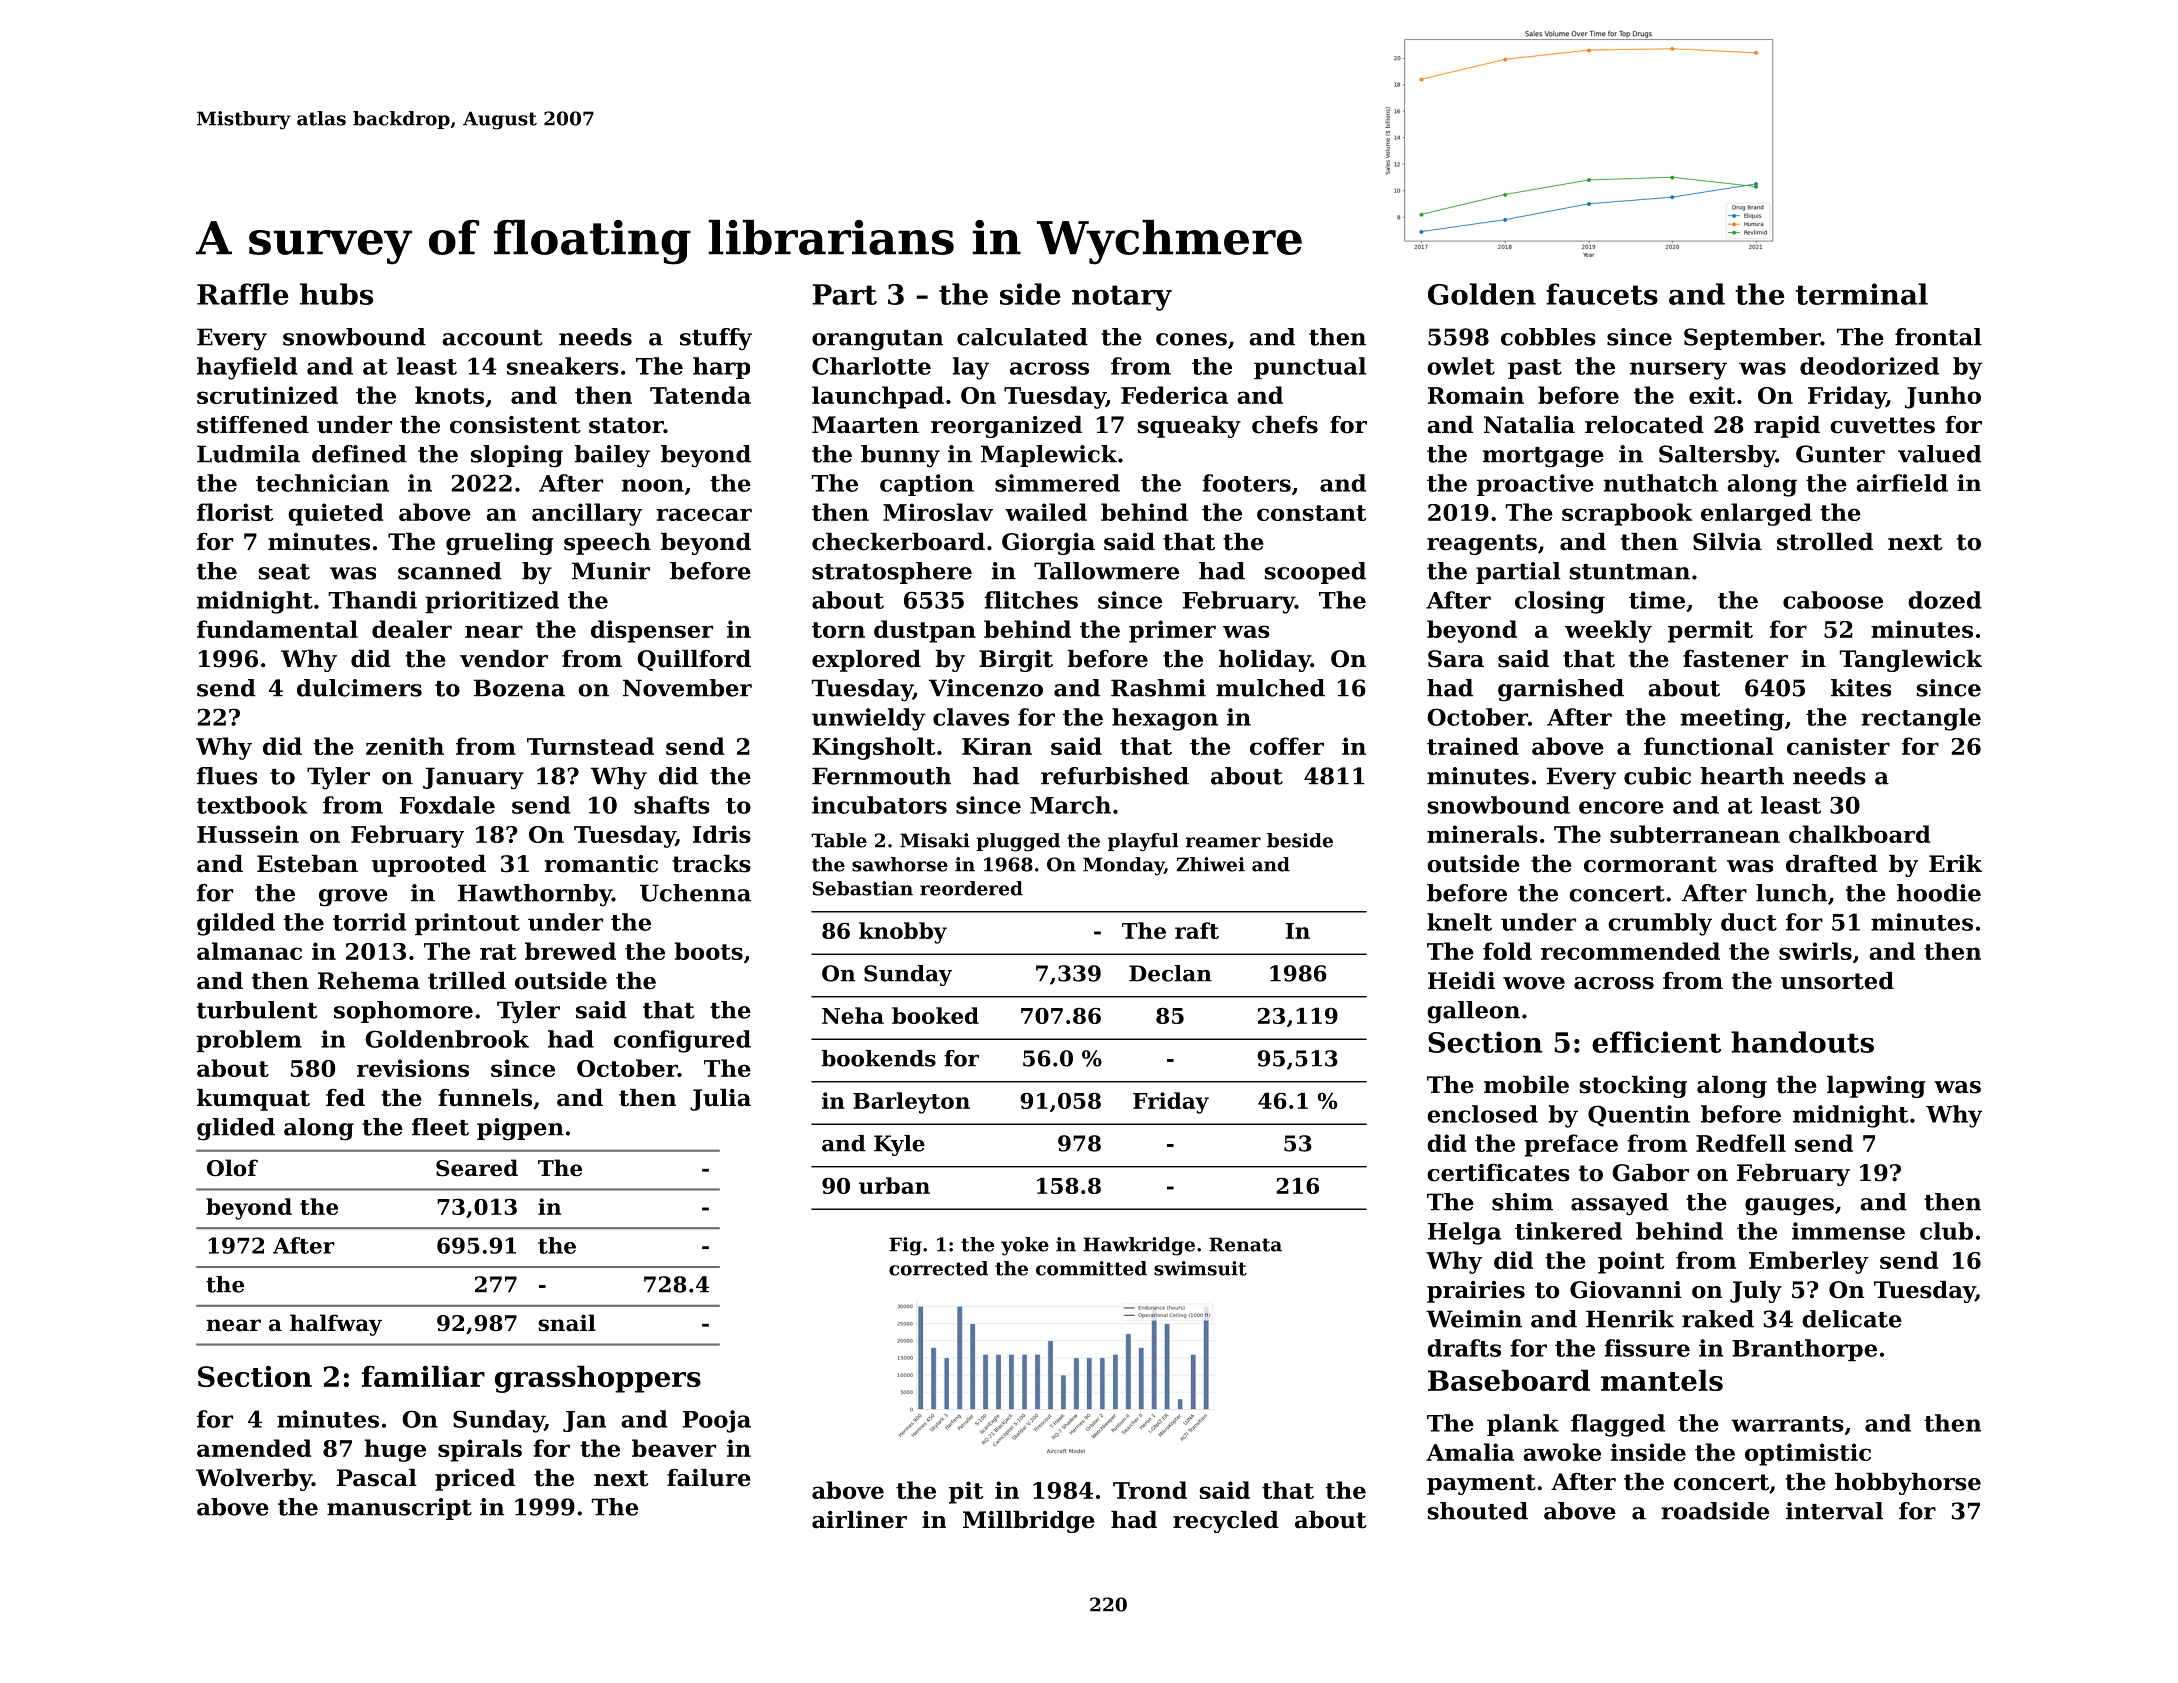 The height and width of the page is (1683, 2178). I want to click on terminal, so click(1862, 294).
